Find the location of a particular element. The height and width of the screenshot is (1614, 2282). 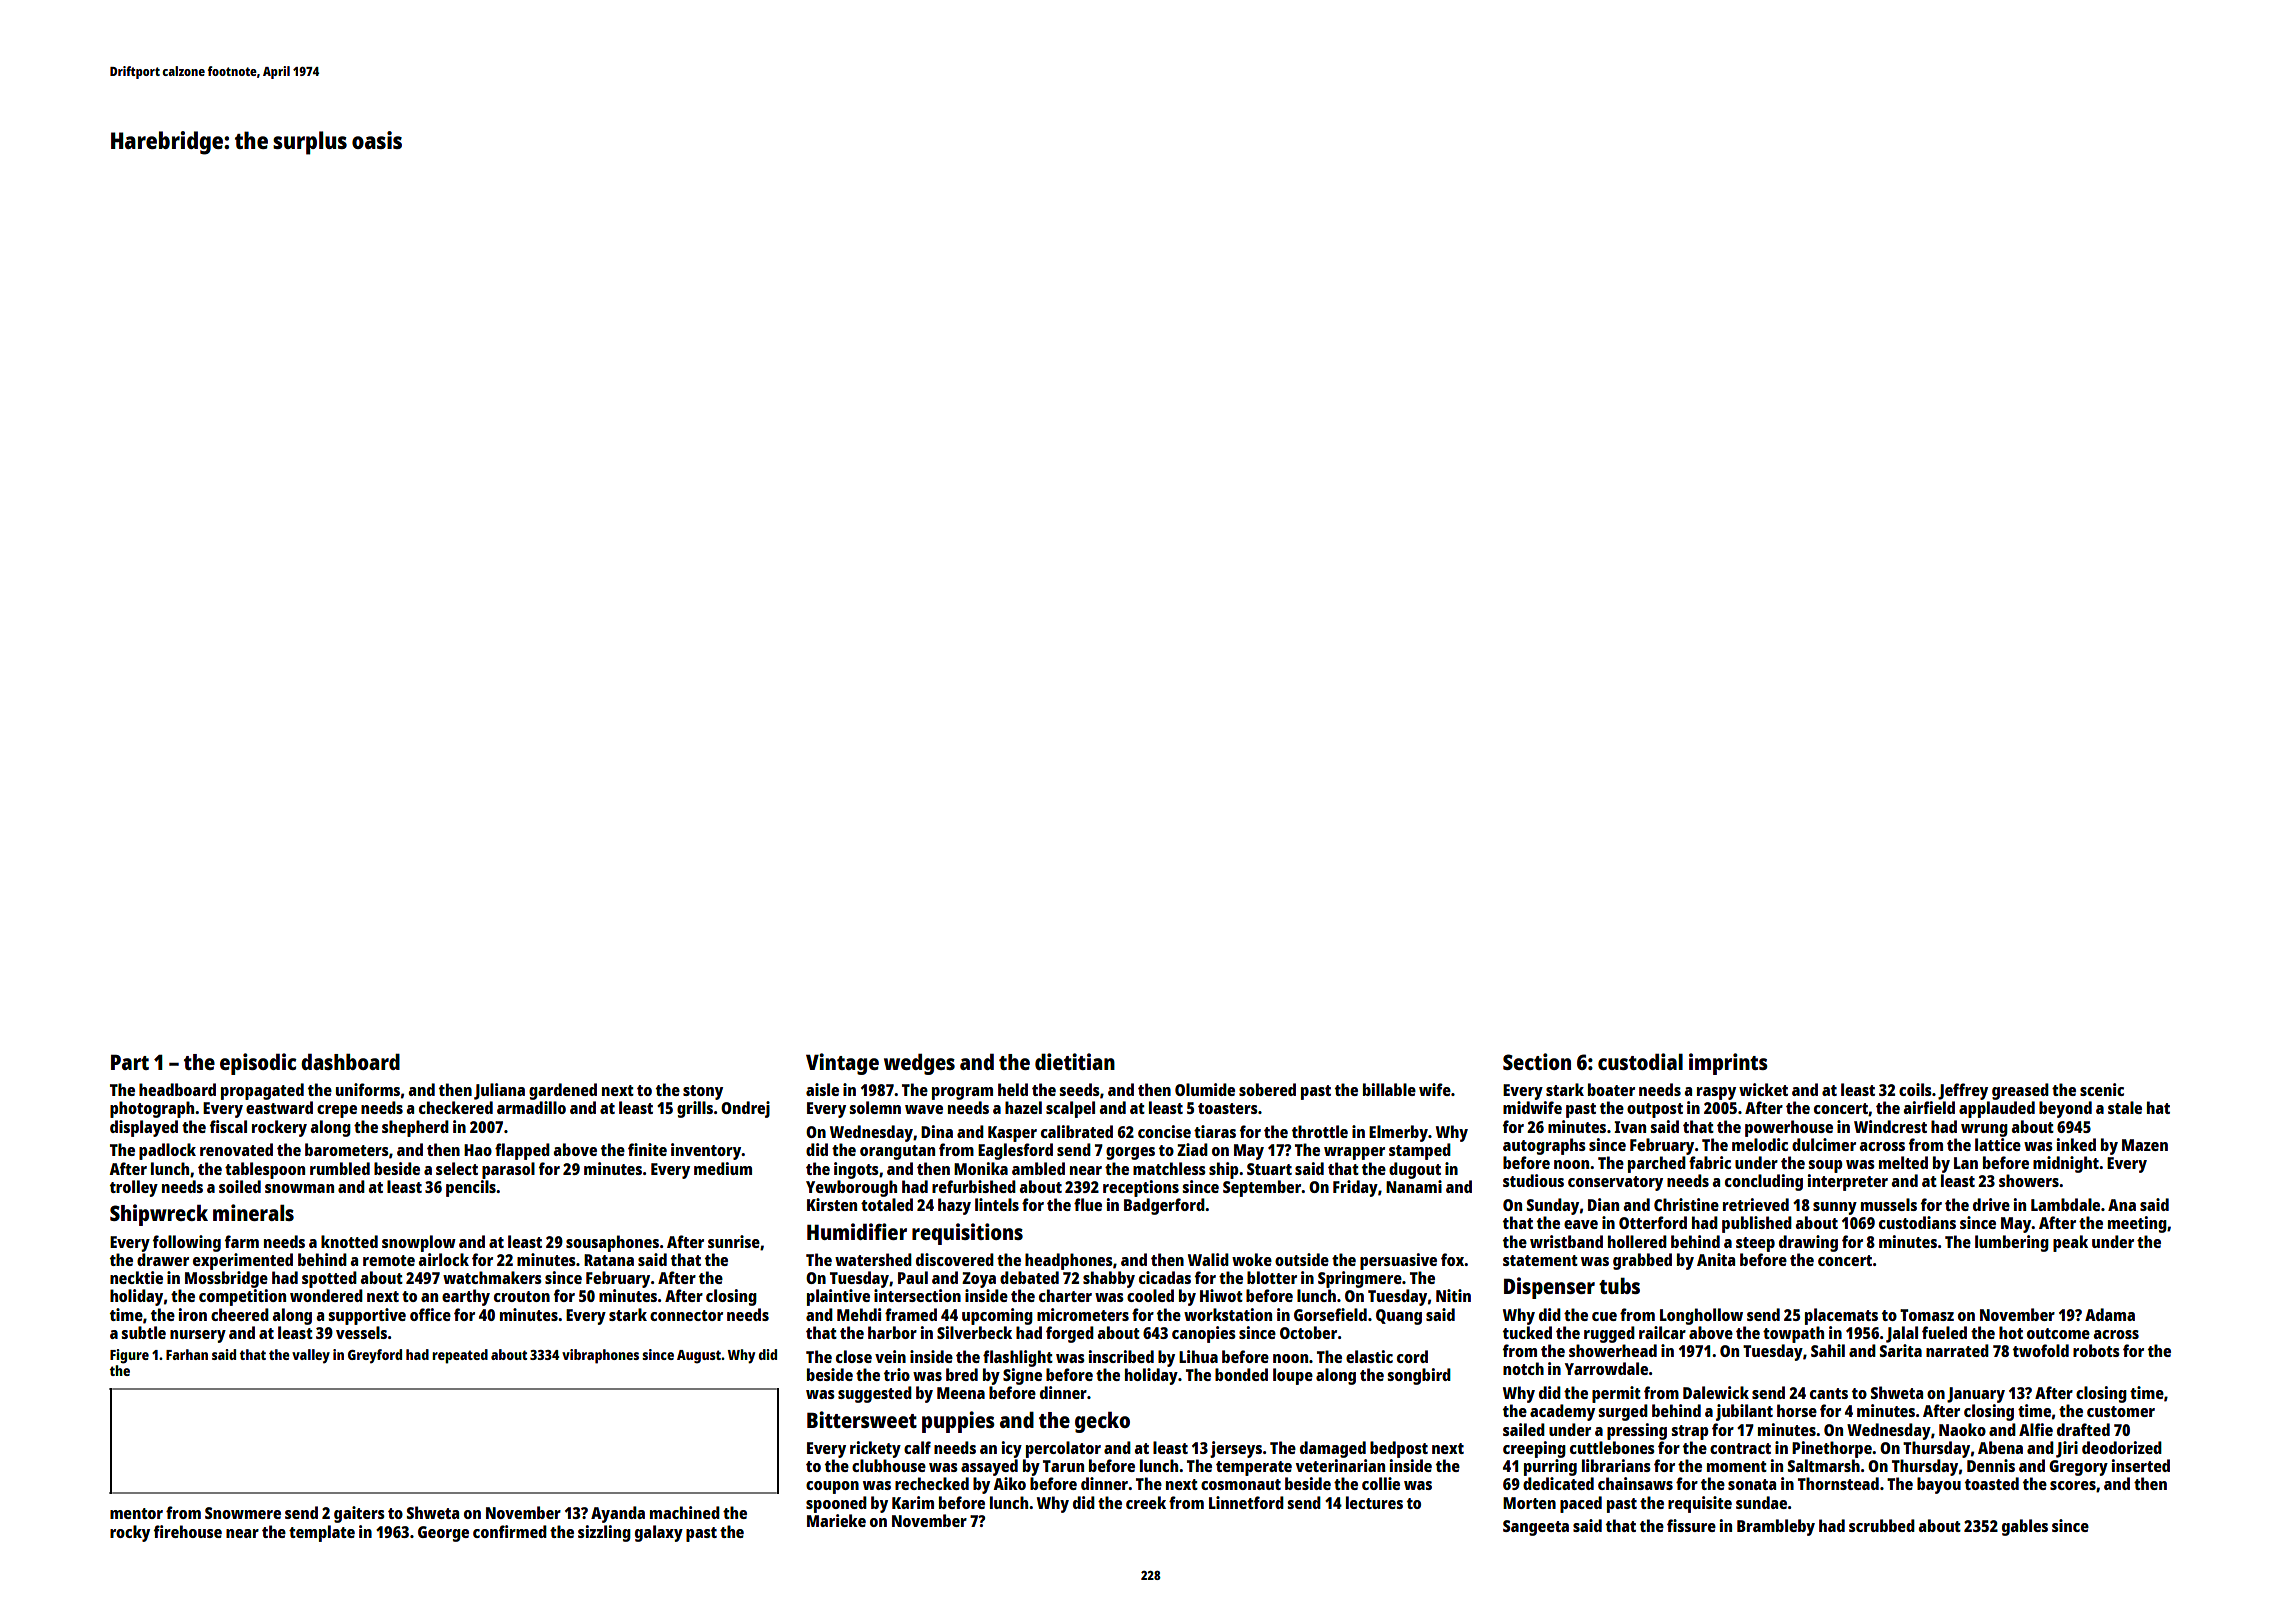

hazel is located at coordinates (1023, 1107).
